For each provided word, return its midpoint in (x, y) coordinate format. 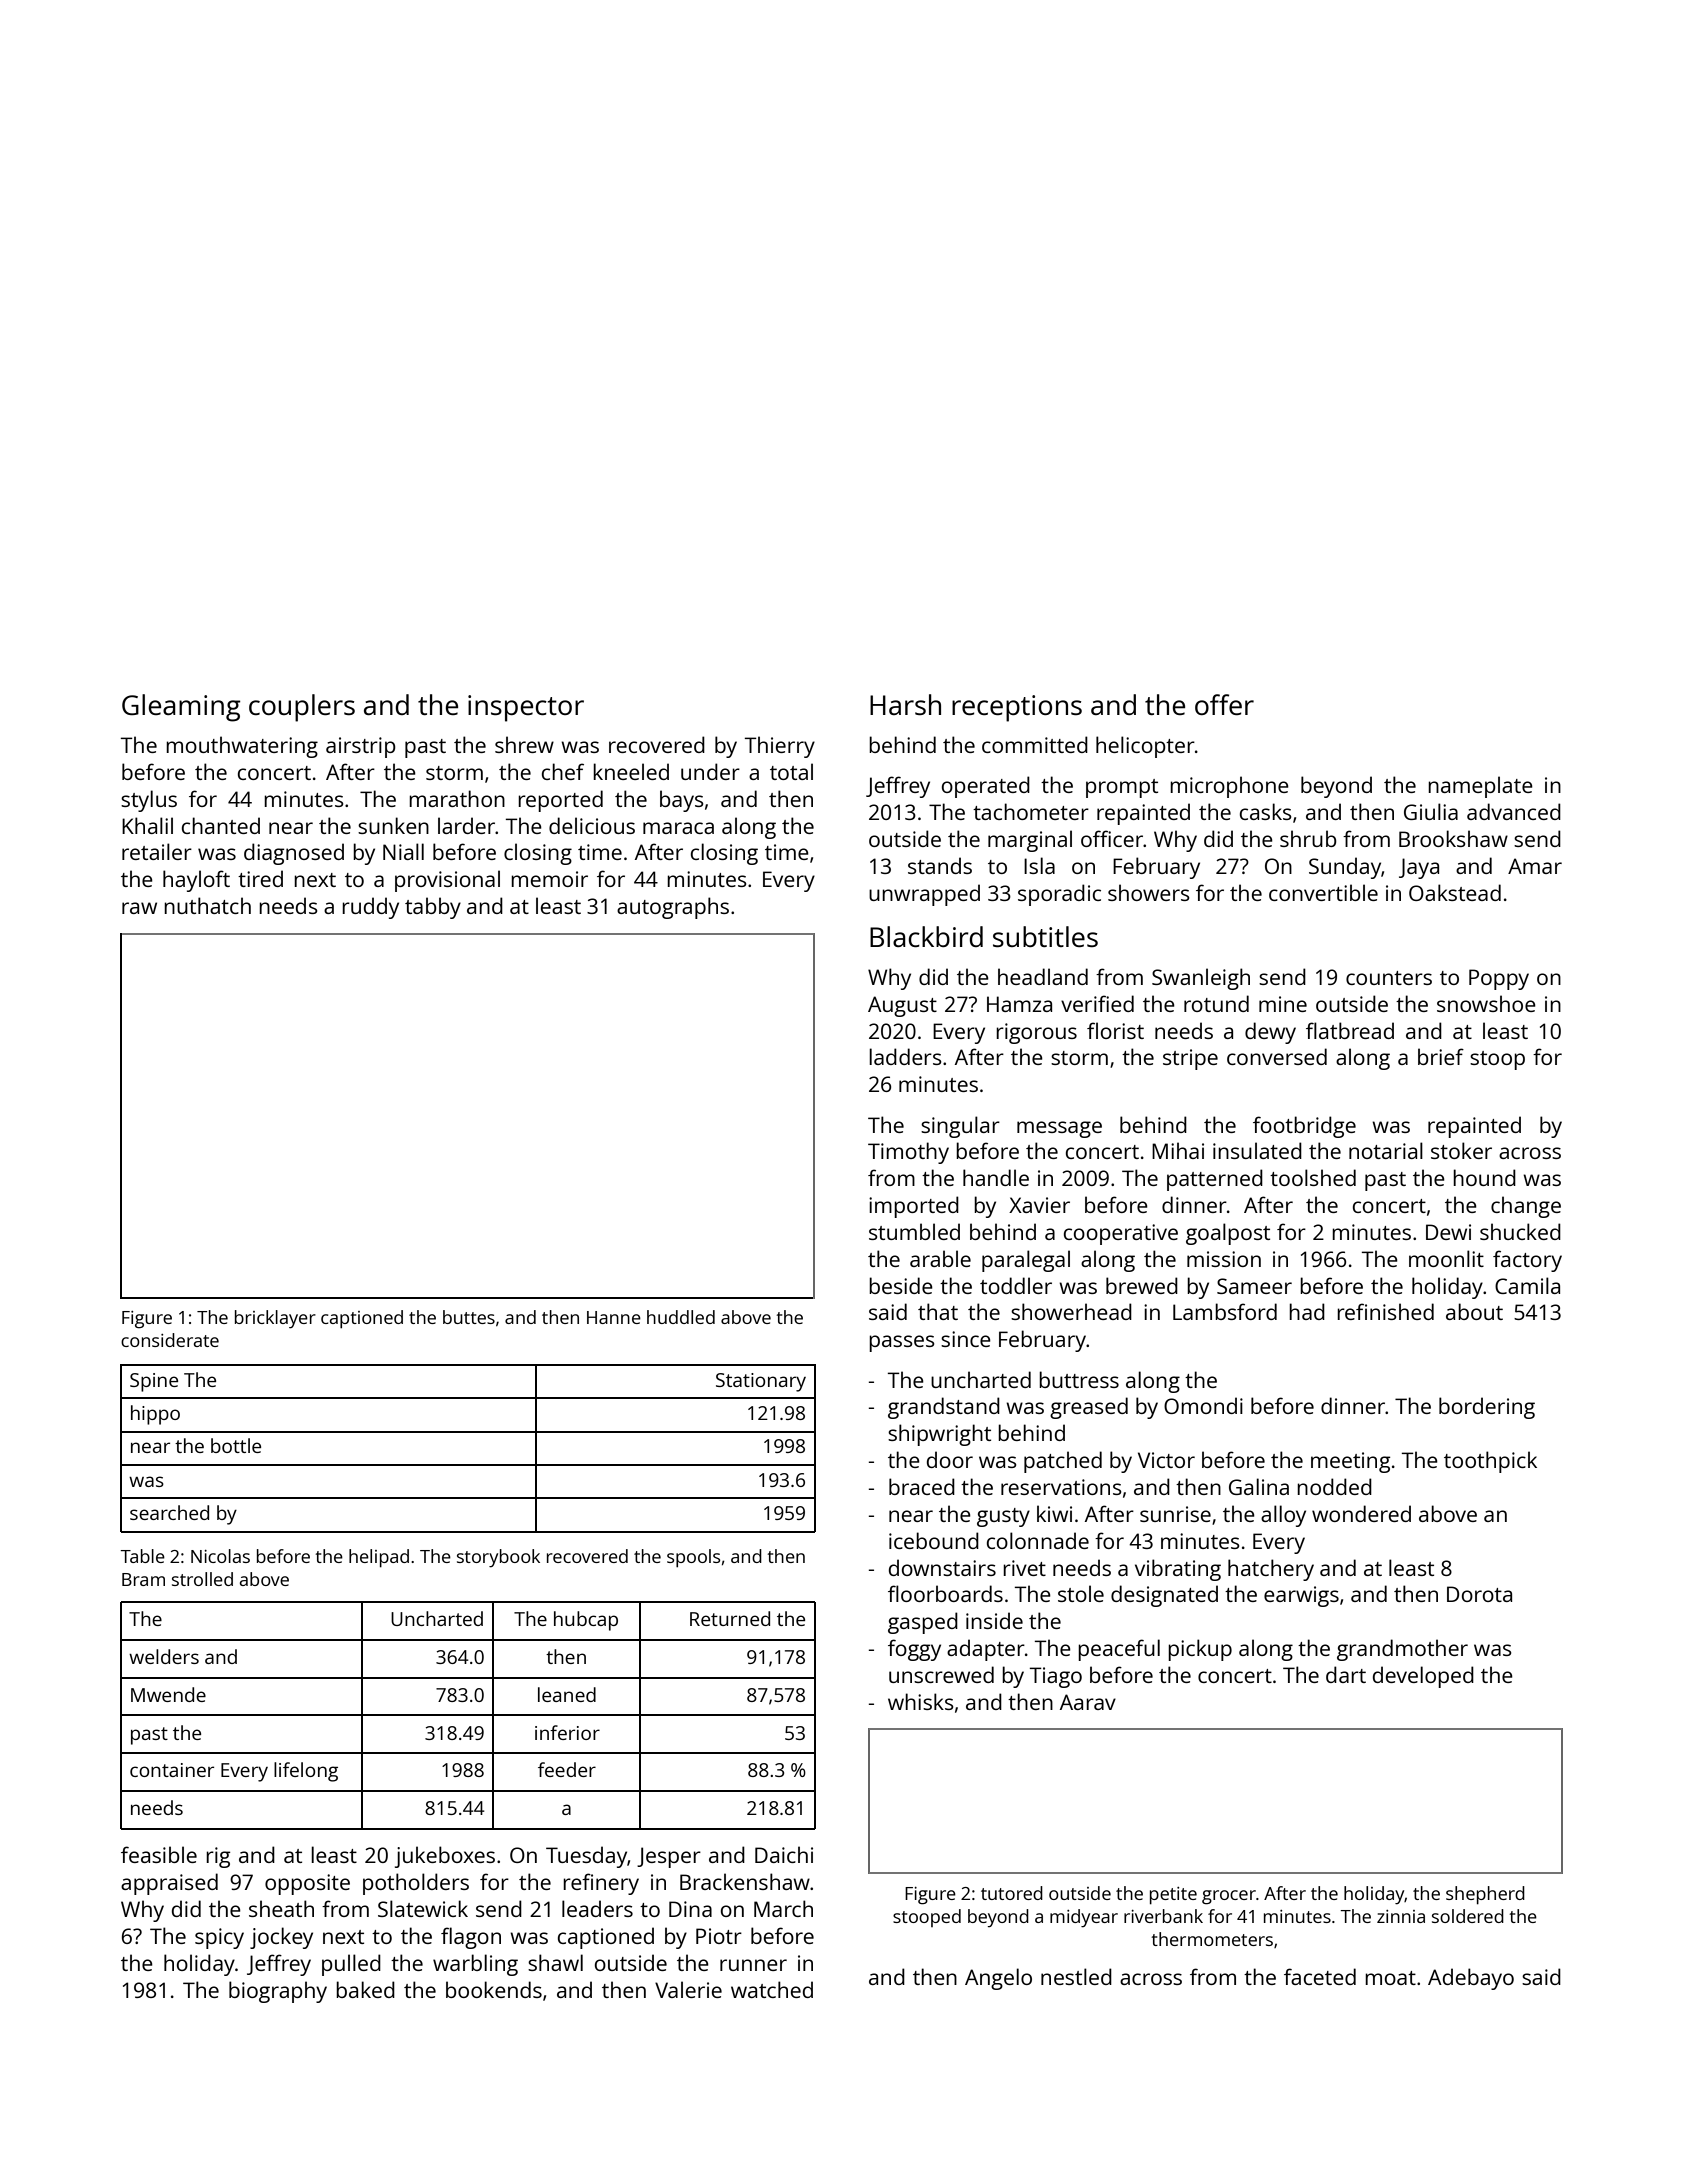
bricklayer (275, 1319)
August (902, 1006)
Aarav (1088, 1702)
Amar (1535, 866)
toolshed (1313, 1177)
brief (1441, 1056)
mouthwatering (242, 747)
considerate (170, 1340)
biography (278, 1992)
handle (996, 1177)
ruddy (370, 908)
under (710, 771)
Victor (1166, 1460)
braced (922, 1486)
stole (1081, 1593)
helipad (379, 1558)
